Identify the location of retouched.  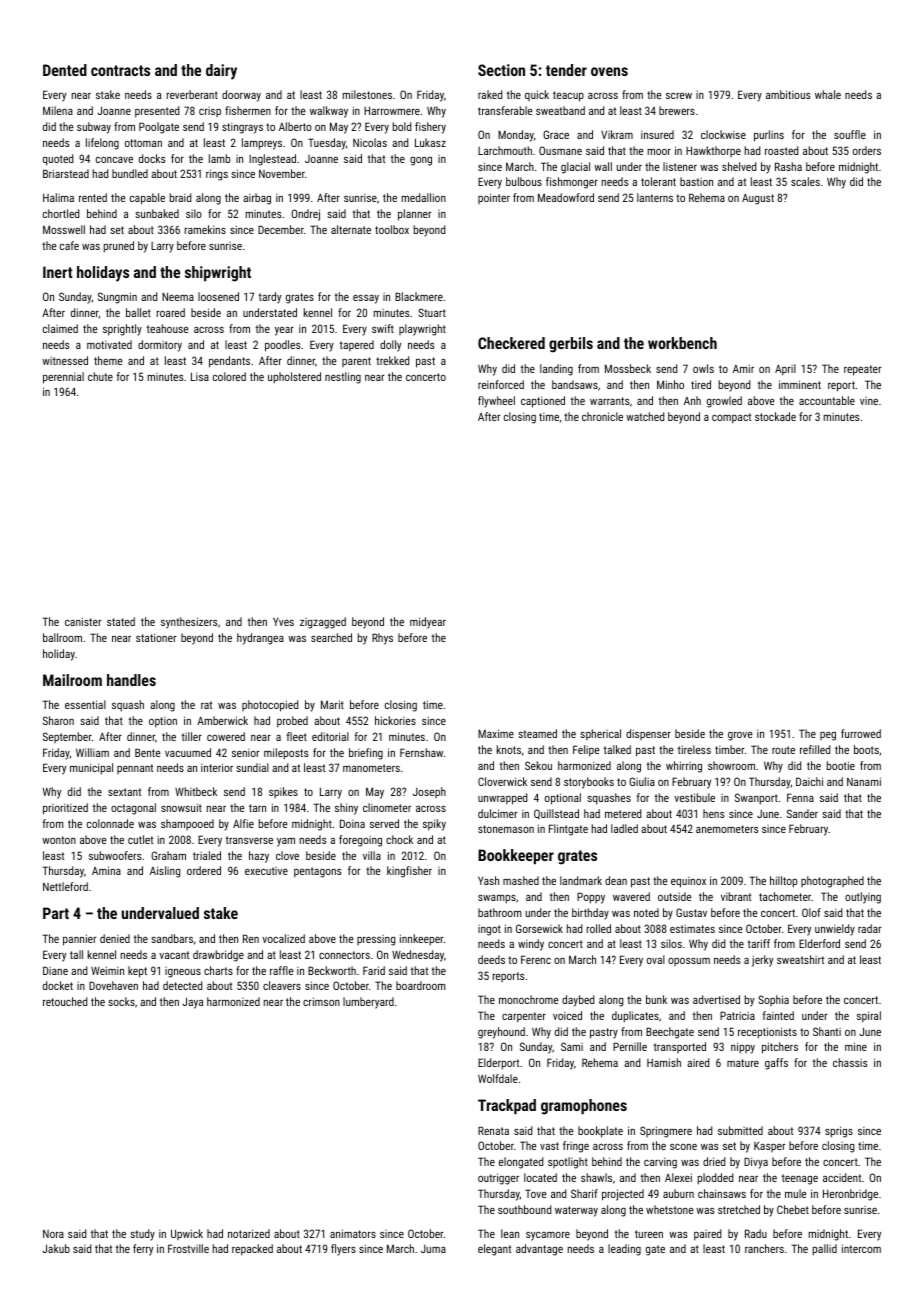
(65, 1001).
